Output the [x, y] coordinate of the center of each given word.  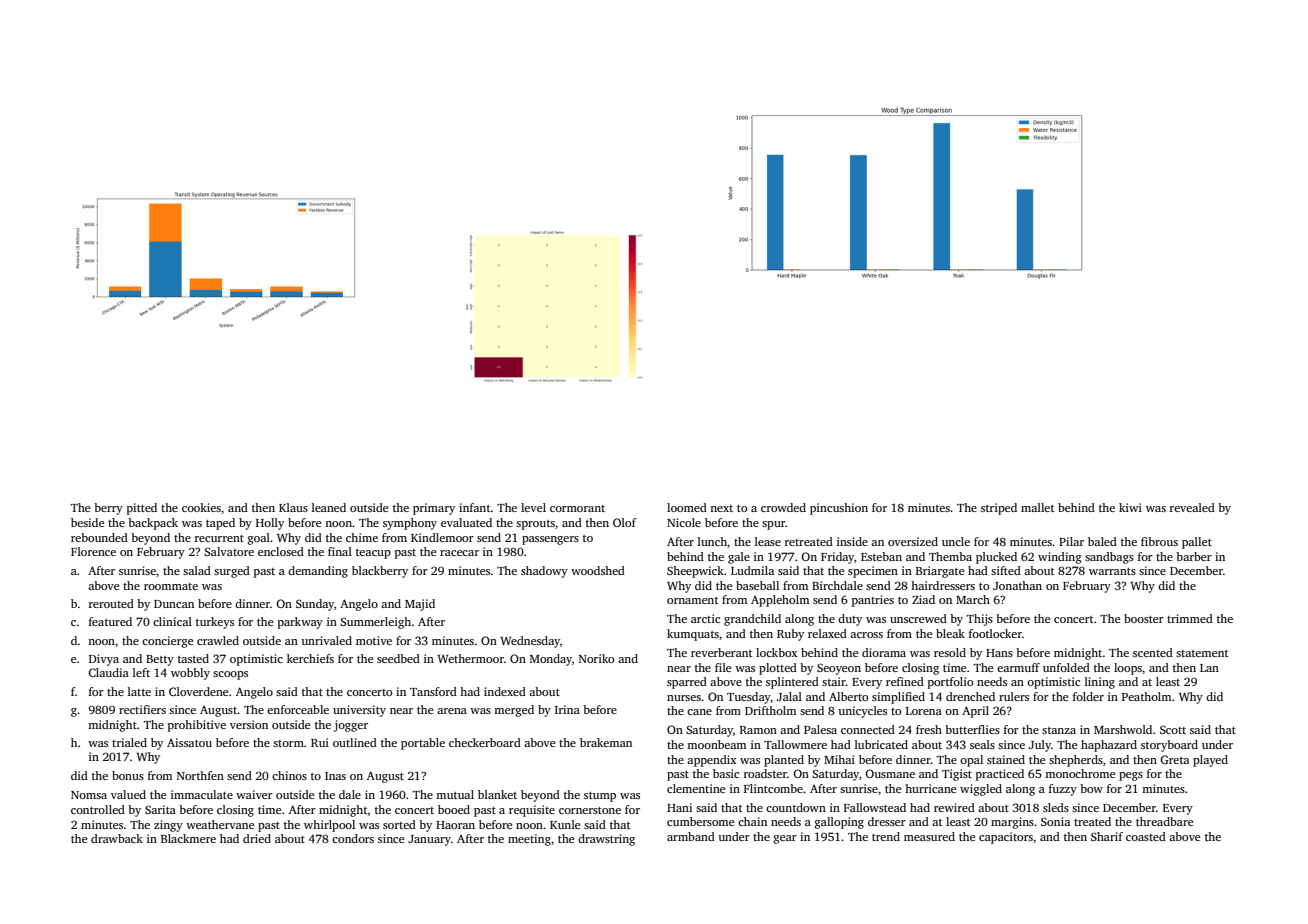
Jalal [789, 696]
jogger [351, 726]
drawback [117, 838]
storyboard [1169, 746]
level [533, 507]
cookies [201, 507]
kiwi [1130, 507]
